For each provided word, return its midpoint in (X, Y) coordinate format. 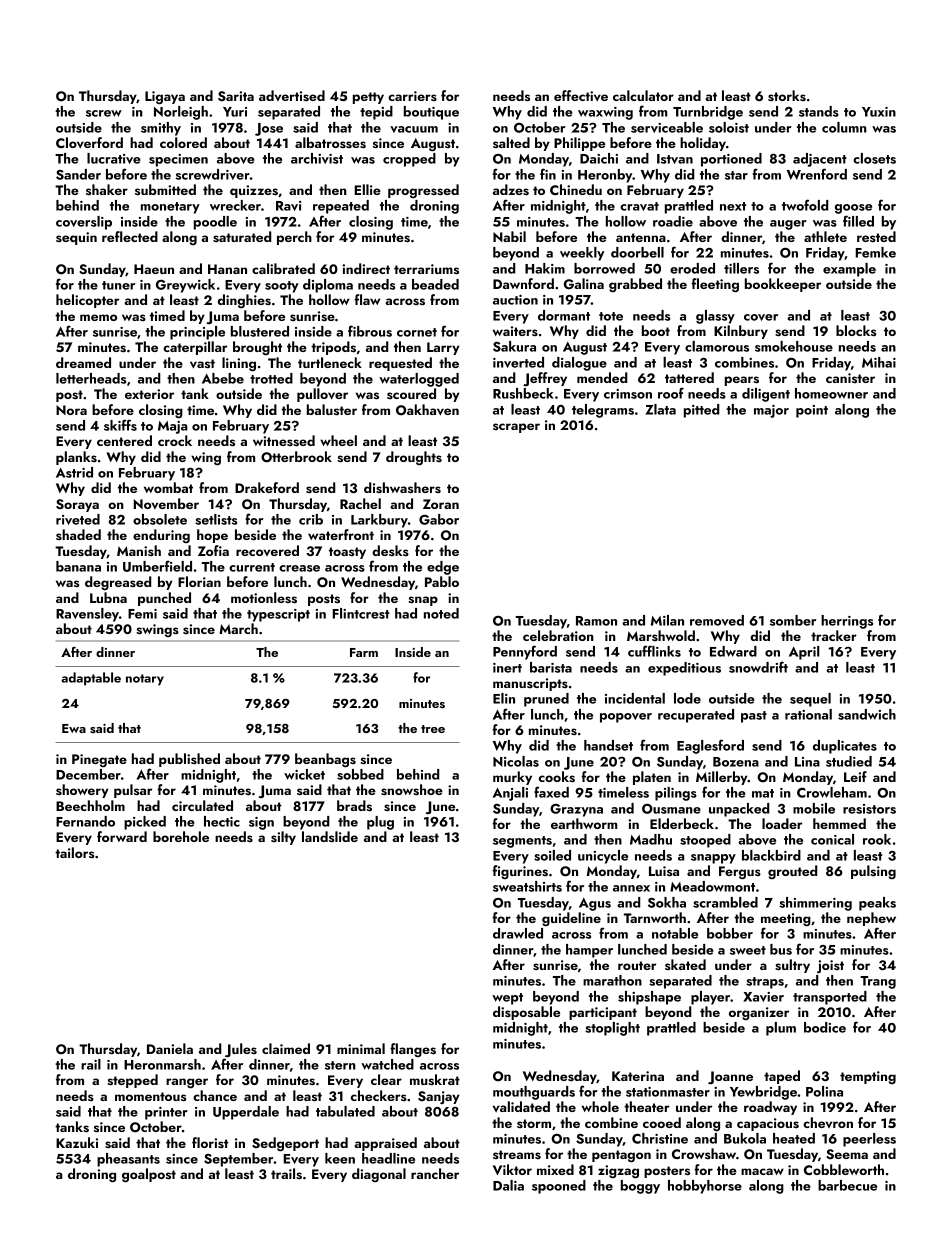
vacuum (414, 129)
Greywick (185, 286)
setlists (216, 519)
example (849, 270)
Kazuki (77, 1142)
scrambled (725, 902)
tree (433, 729)
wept (507, 999)
